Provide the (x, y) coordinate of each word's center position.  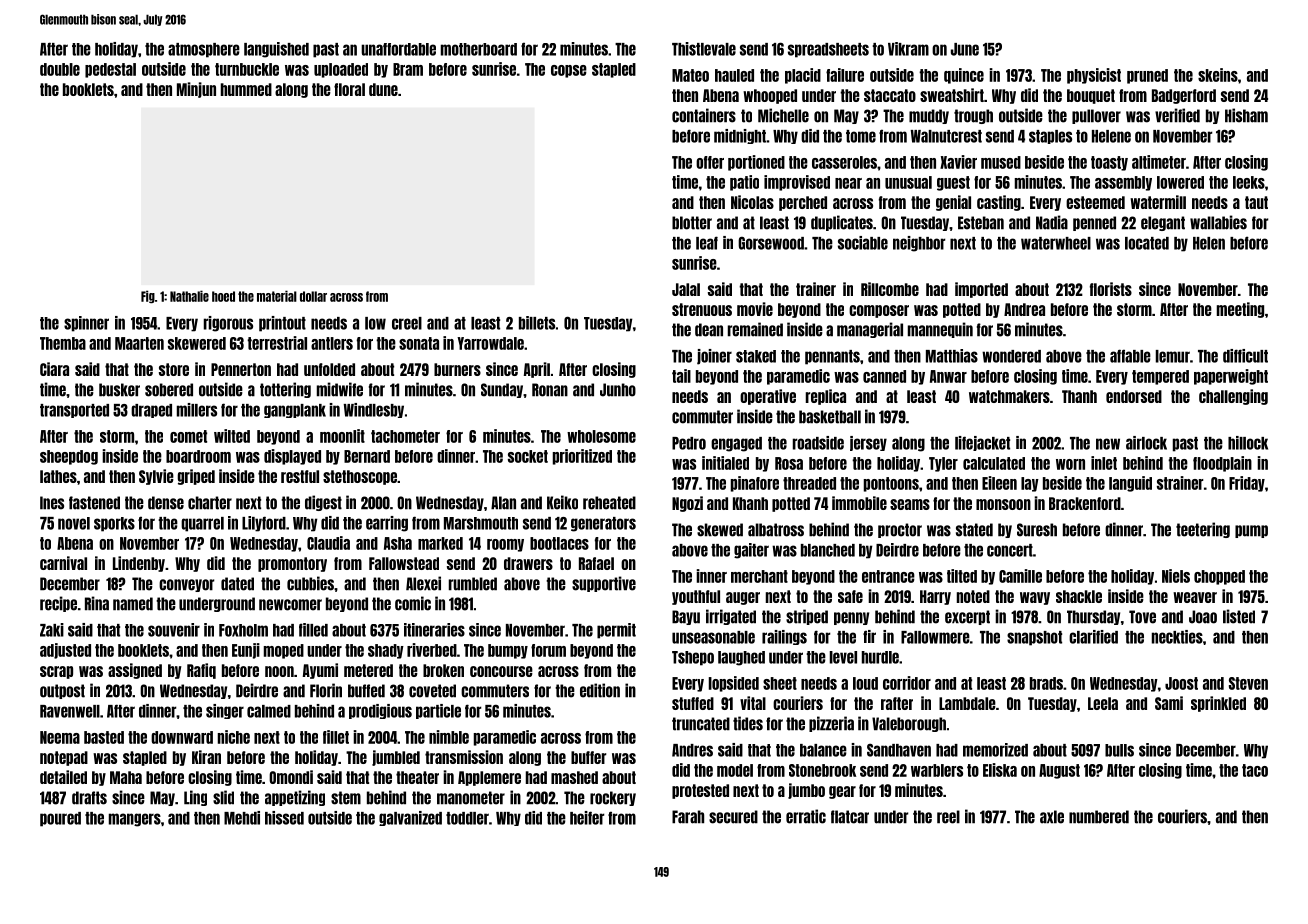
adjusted (65, 651)
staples (1050, 137)
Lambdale (967, 703)
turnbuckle (247, 69)
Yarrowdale (490, 343)
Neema (60, 737)
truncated (701, 724)
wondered (1011, 356)
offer (710, 162)
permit (616, 631)
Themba (63, 343)
